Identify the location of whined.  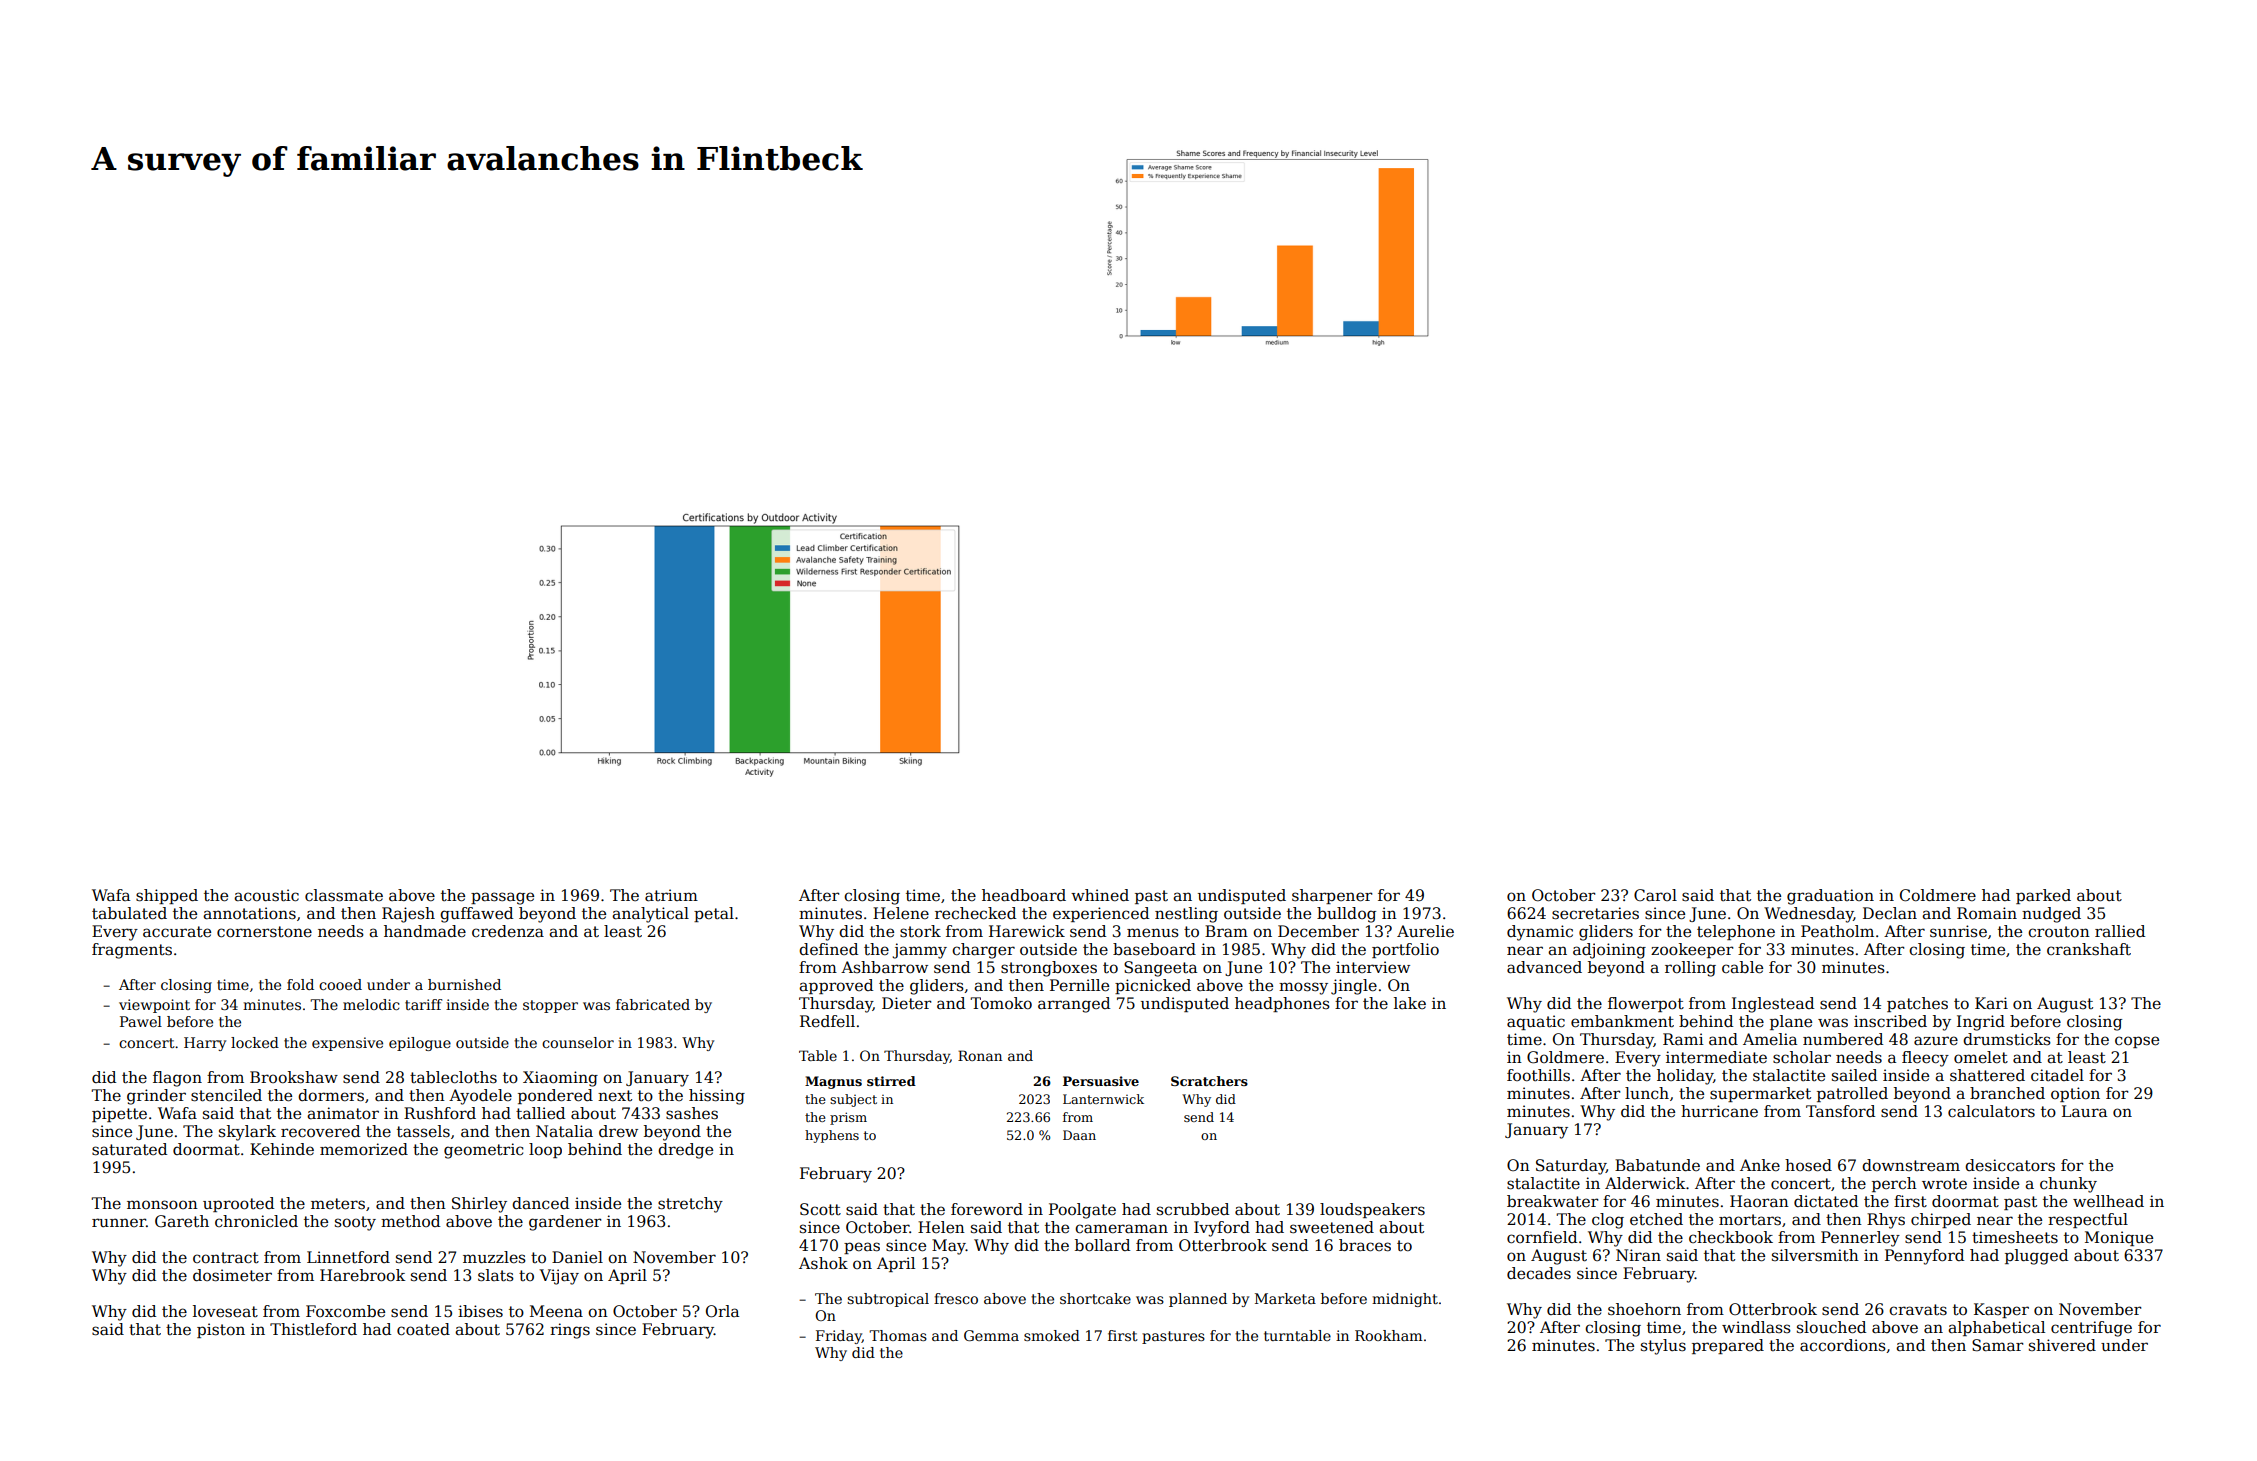
(1100, 895).
